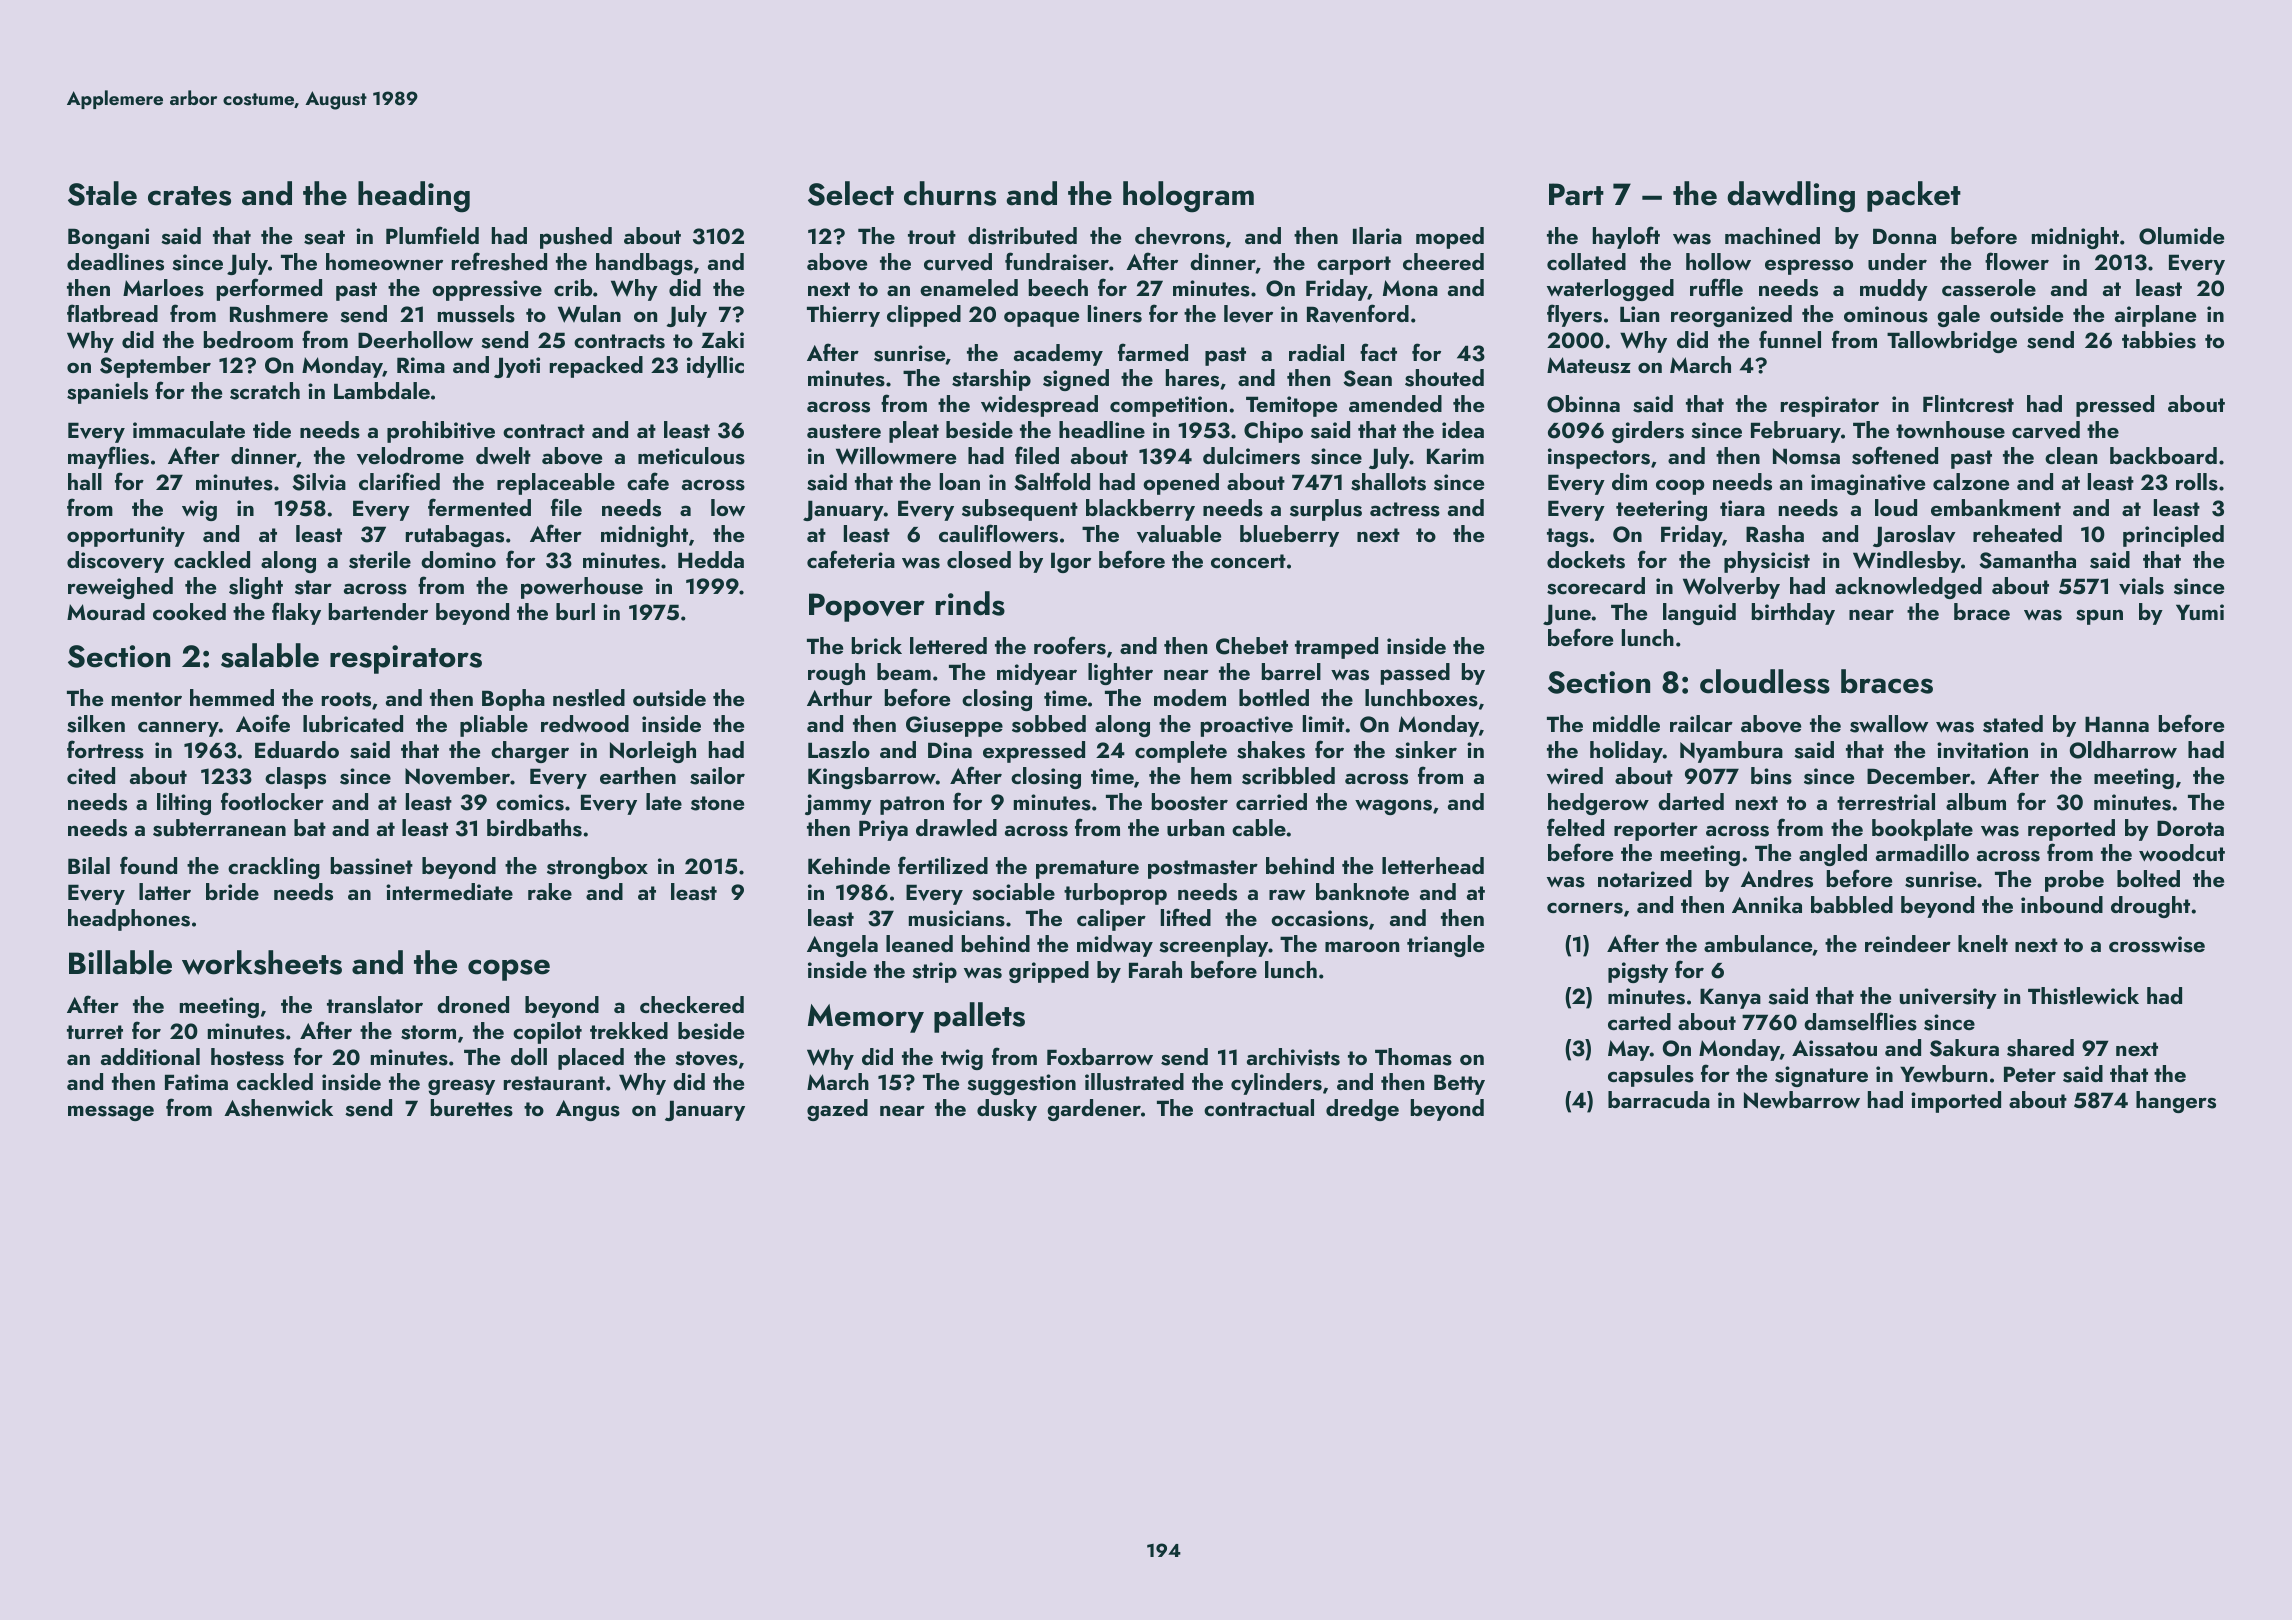  What do you see at coordinates (1793, 614) in the screenshot?
I see `birthday` at bounding box center [1793, 614].
